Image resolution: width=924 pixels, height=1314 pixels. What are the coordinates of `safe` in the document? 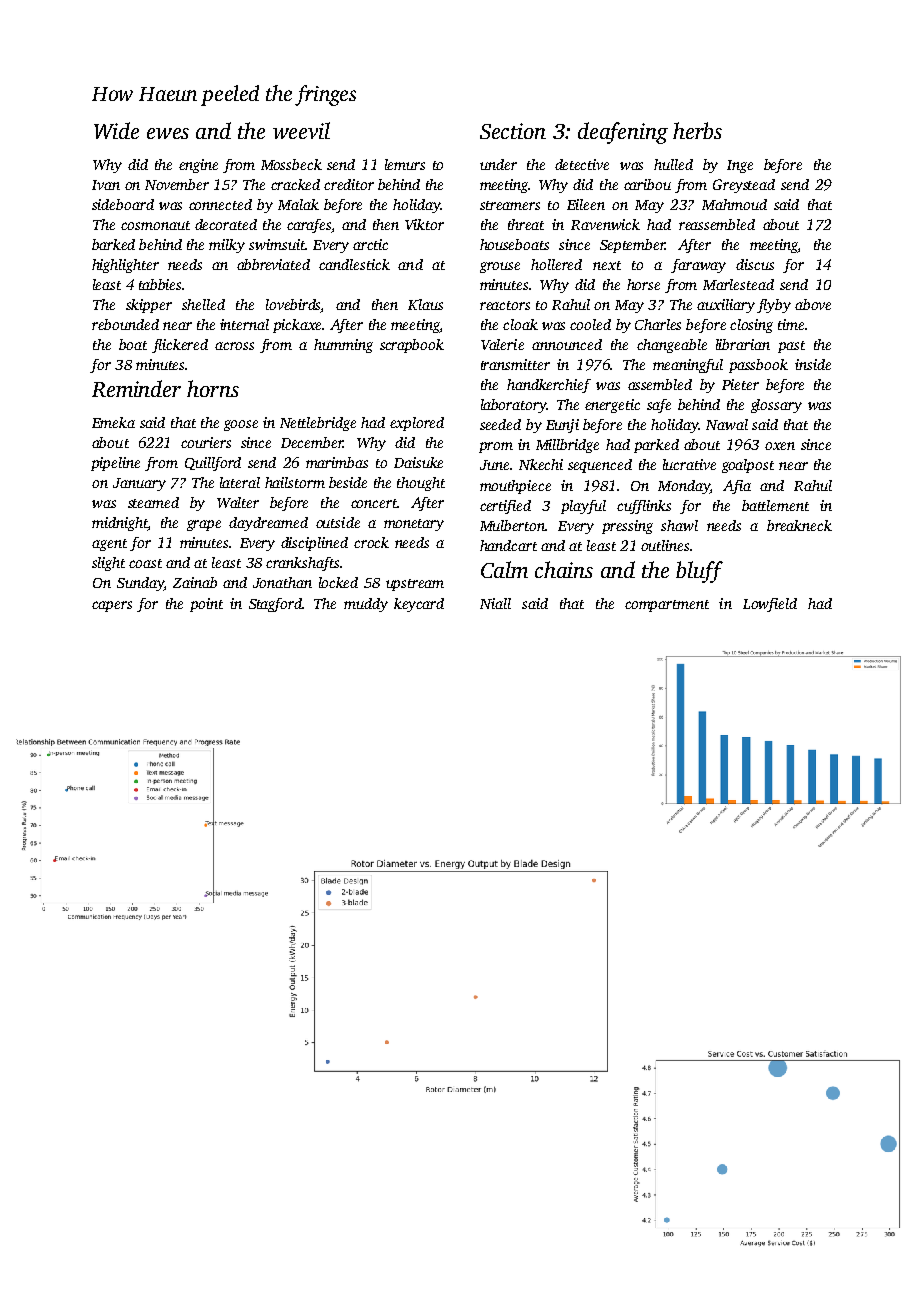 It's located at (659, 406).
